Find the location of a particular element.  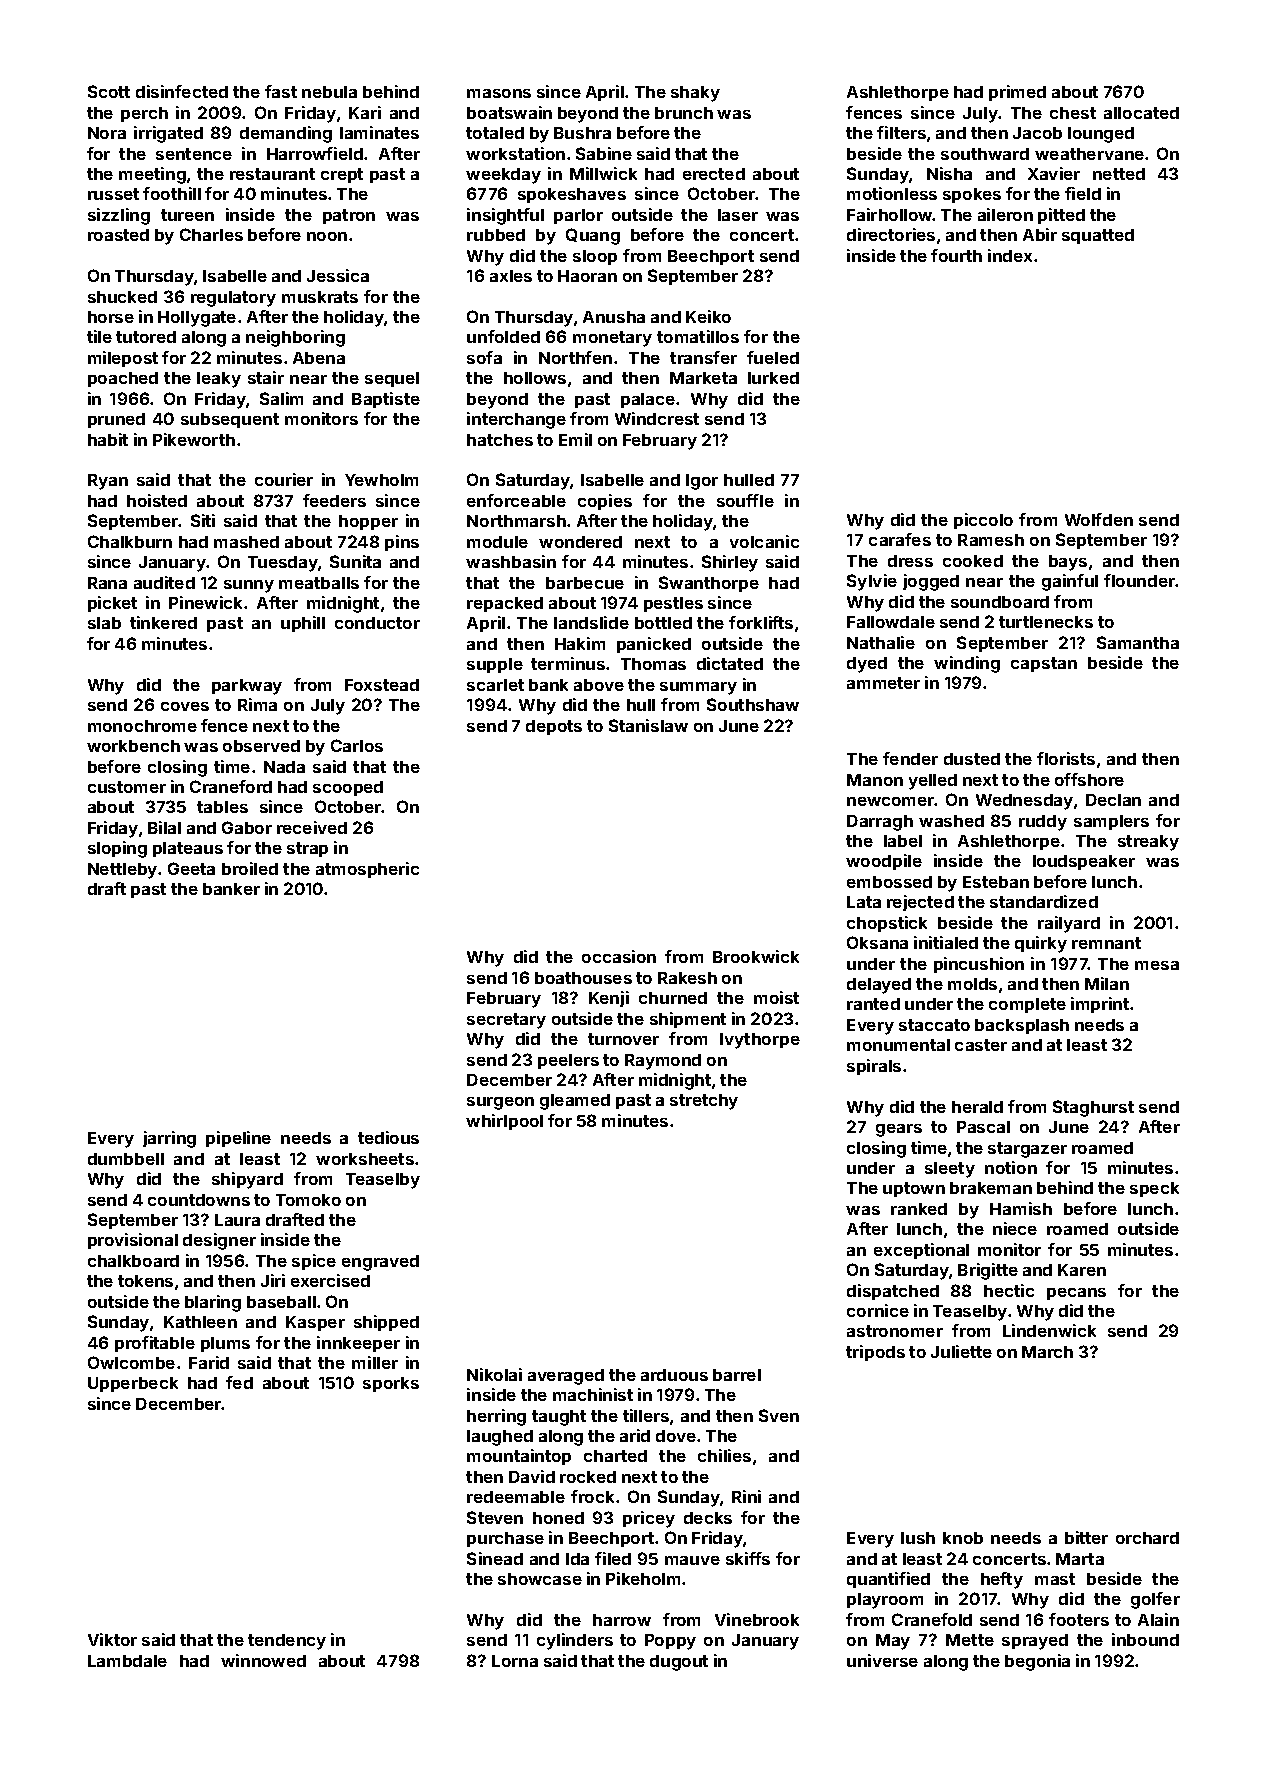

winnowed is located at coordinates (263, 1660).
